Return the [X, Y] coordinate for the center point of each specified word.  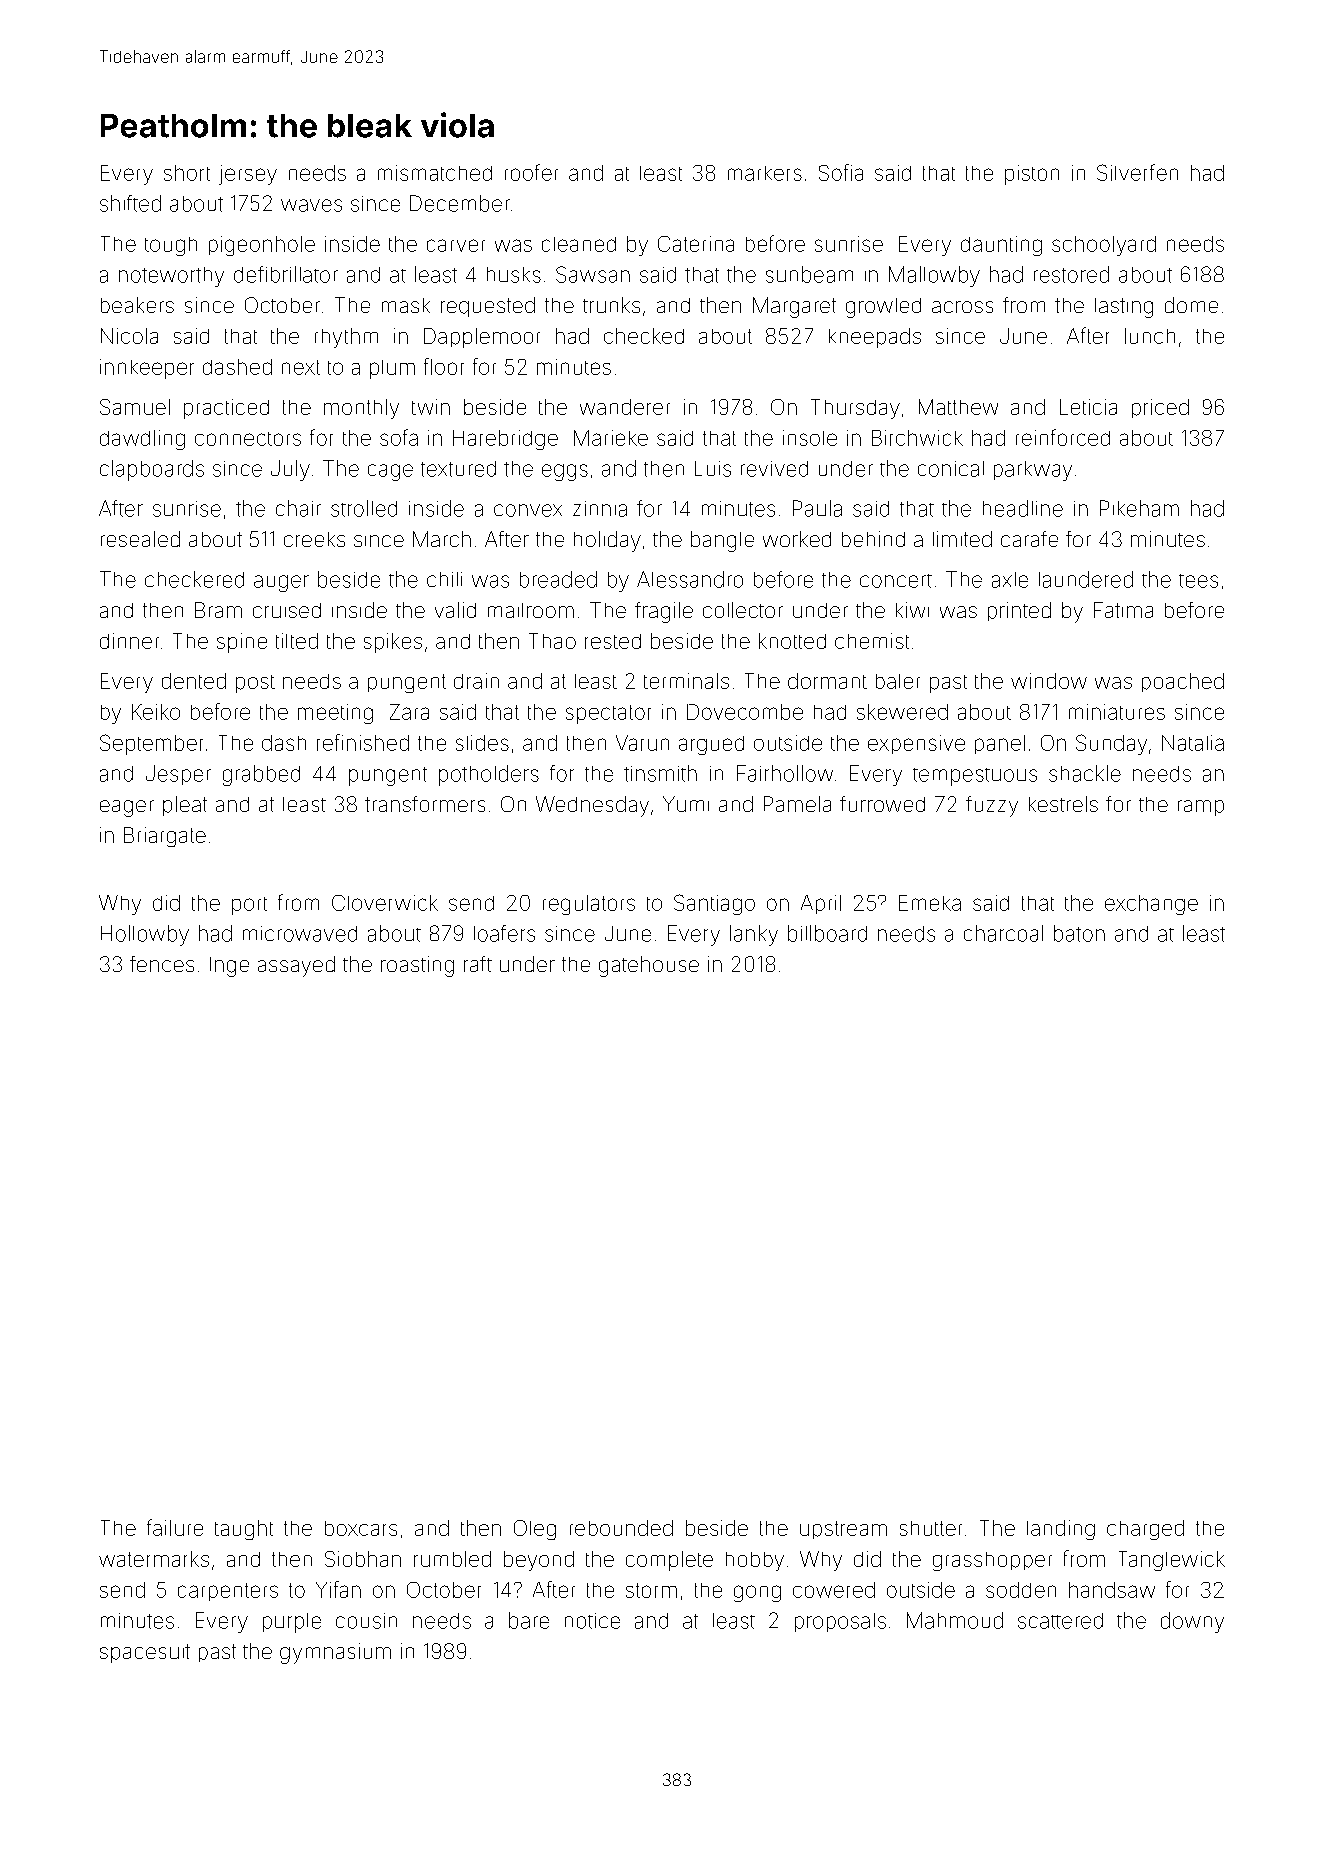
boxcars [361, 1528]
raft [478, 964]
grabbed [261, 775]
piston [1032, 175]
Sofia [841, 172]
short [187, 173]
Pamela [797, 804]
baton [1079, 933]
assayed [296, 966]
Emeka [930, 903]
